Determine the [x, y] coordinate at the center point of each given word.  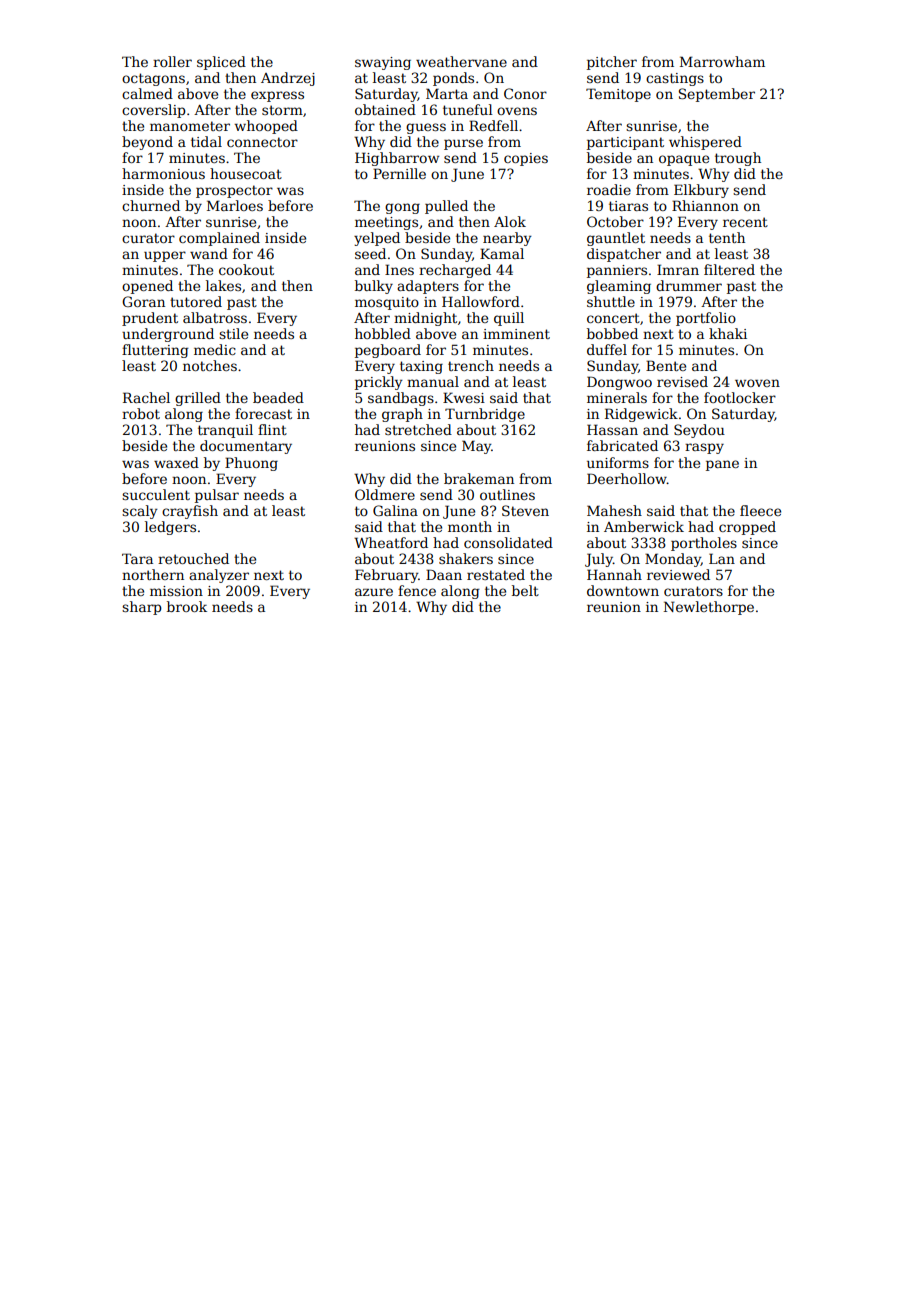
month [470, 526]
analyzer [219, 576]
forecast [263, 413]
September [717, 95]
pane [722, 465]
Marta [447, 93]
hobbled [383, 333]
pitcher [612, 63]
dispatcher [624, 255]
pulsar [217, 496]
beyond [147, 143]
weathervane [461, 61]
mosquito [387, 303]
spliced [221, 63]
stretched [418, 429]
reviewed [678, 574]
